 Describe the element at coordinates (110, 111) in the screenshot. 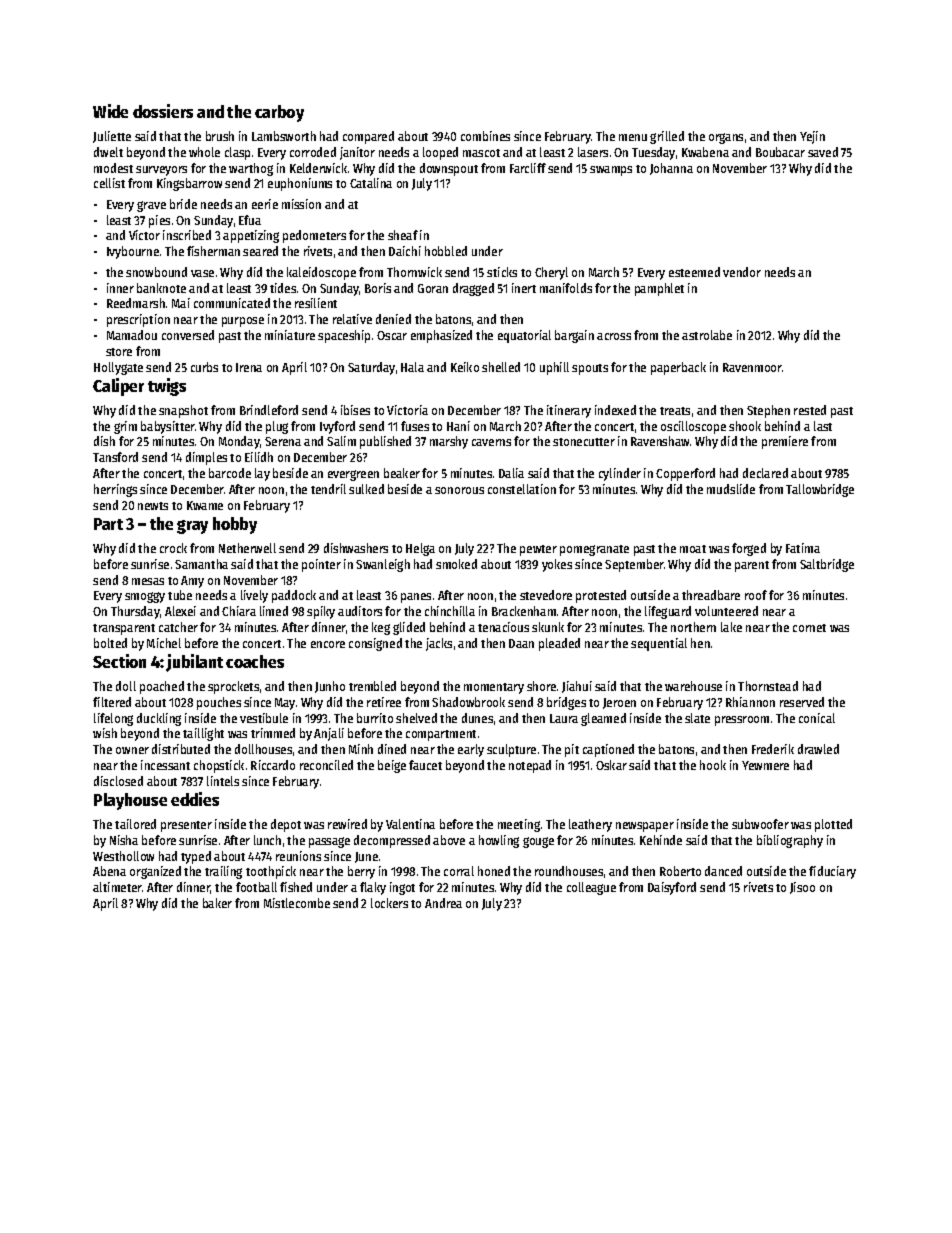

I see `Wide` at that location.
